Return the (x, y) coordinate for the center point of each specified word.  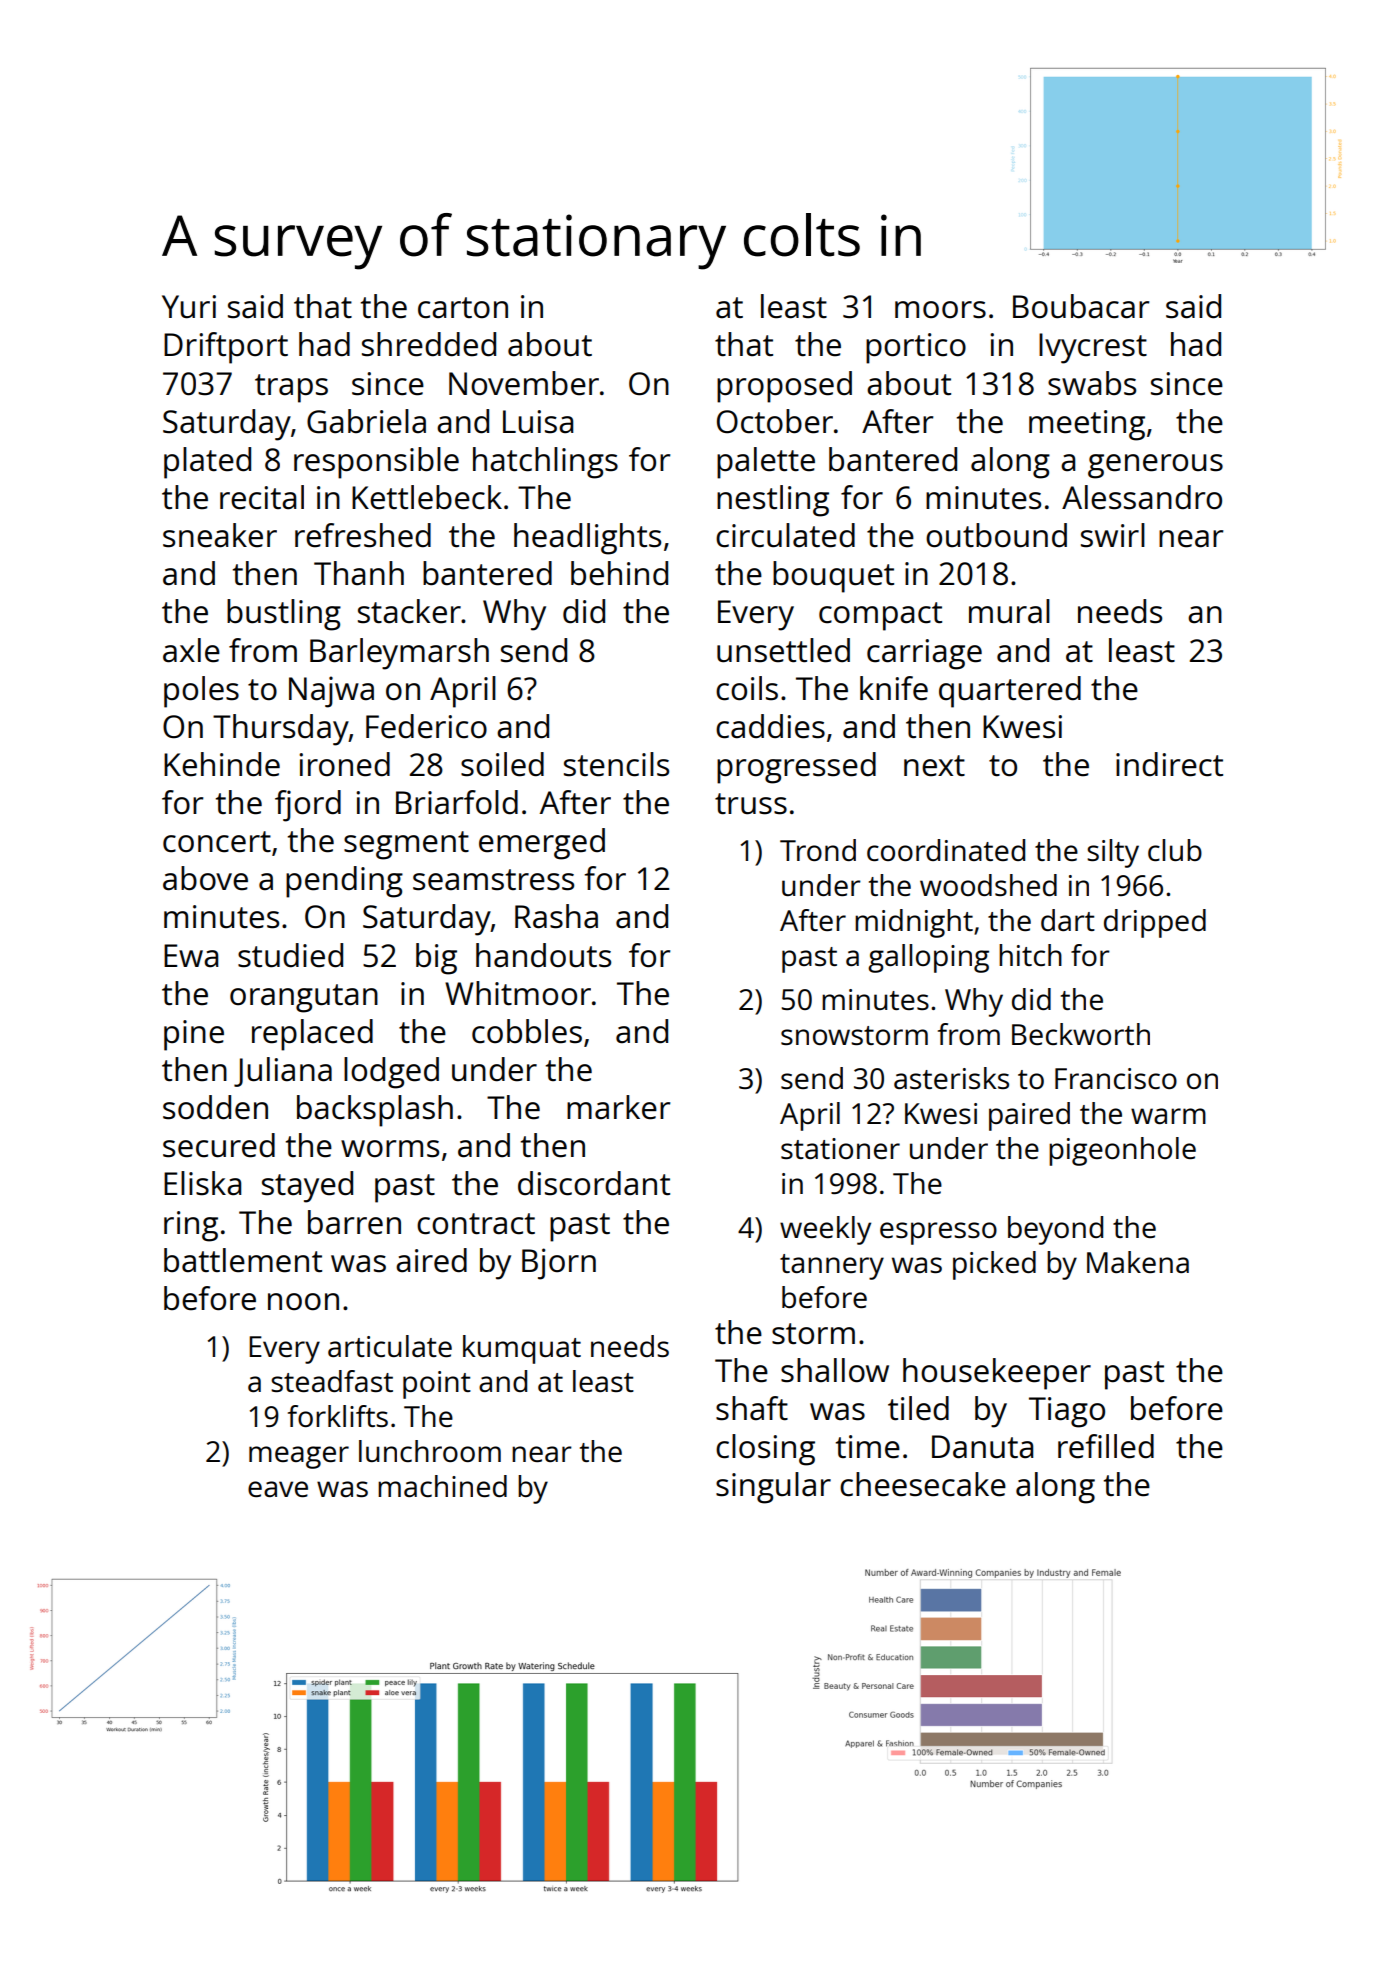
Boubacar (1081, 306)
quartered (1010, 692)
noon (303, 1302)
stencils (616, 764)
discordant (594, 1183)
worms (390, 1149)
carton (463, 308)
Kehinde (222, 764)
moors (940, 310)
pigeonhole (1122, 1151)
